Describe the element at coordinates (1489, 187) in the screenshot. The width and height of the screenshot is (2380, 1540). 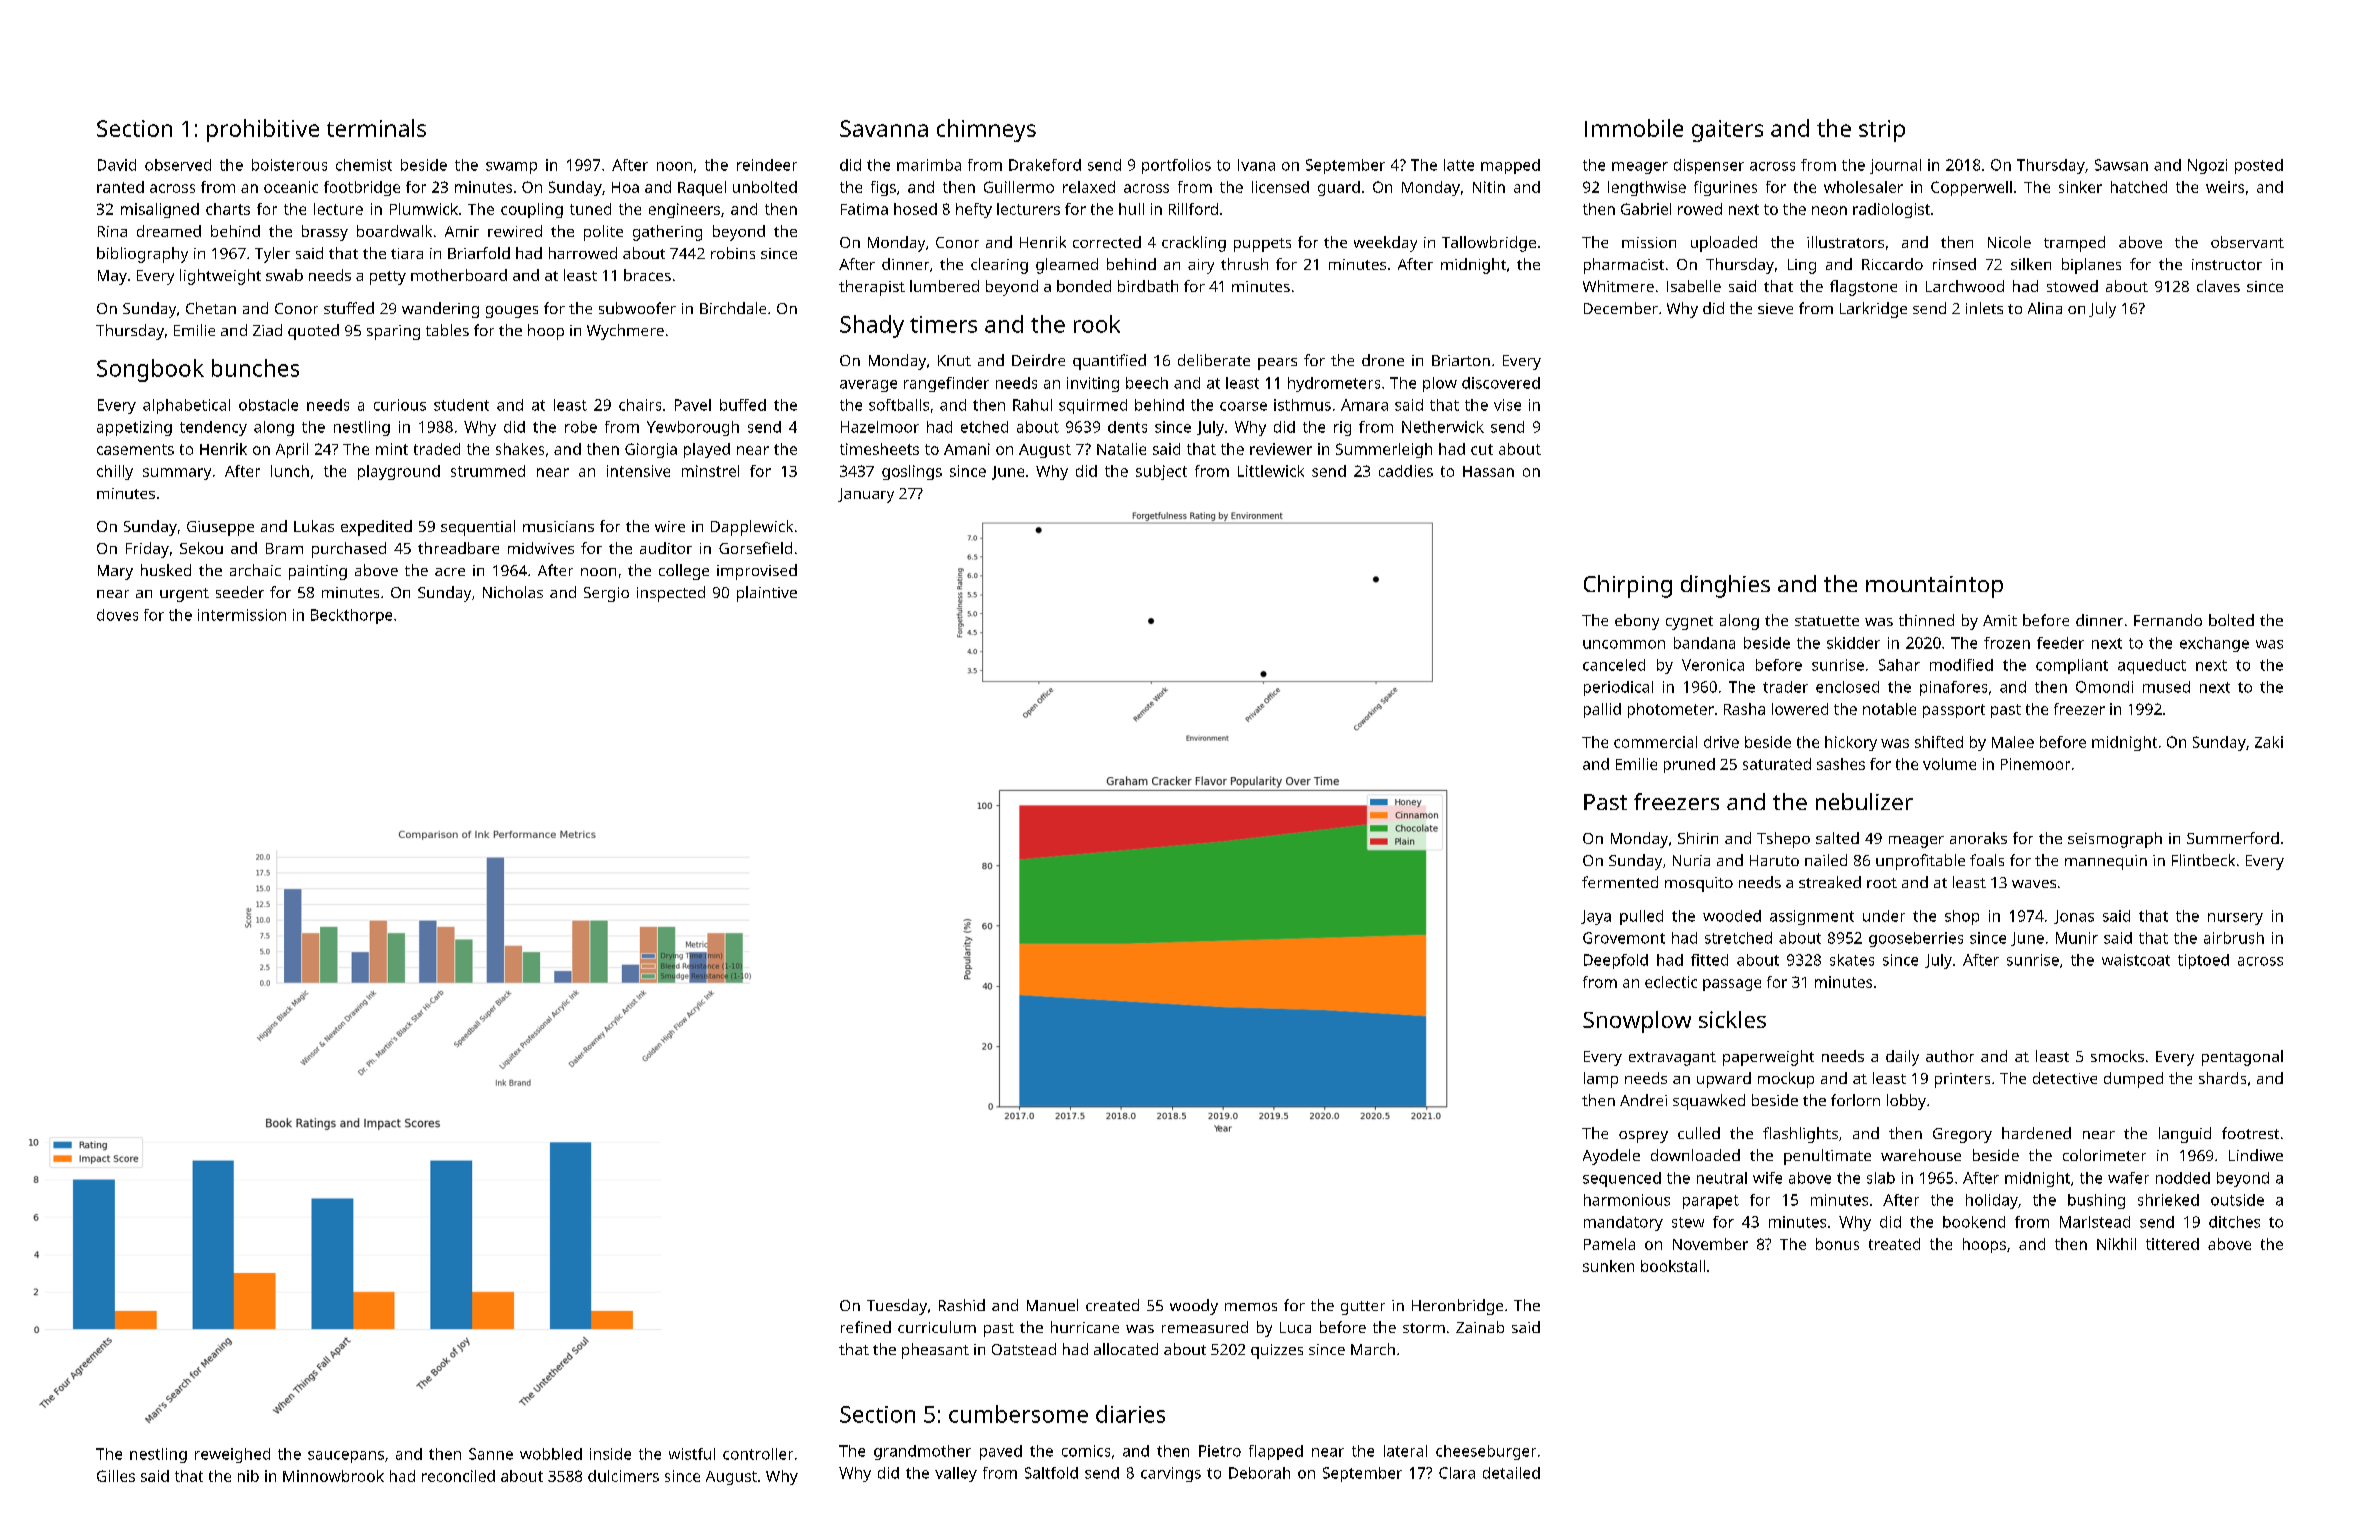
I see `Nitin` at that location.
